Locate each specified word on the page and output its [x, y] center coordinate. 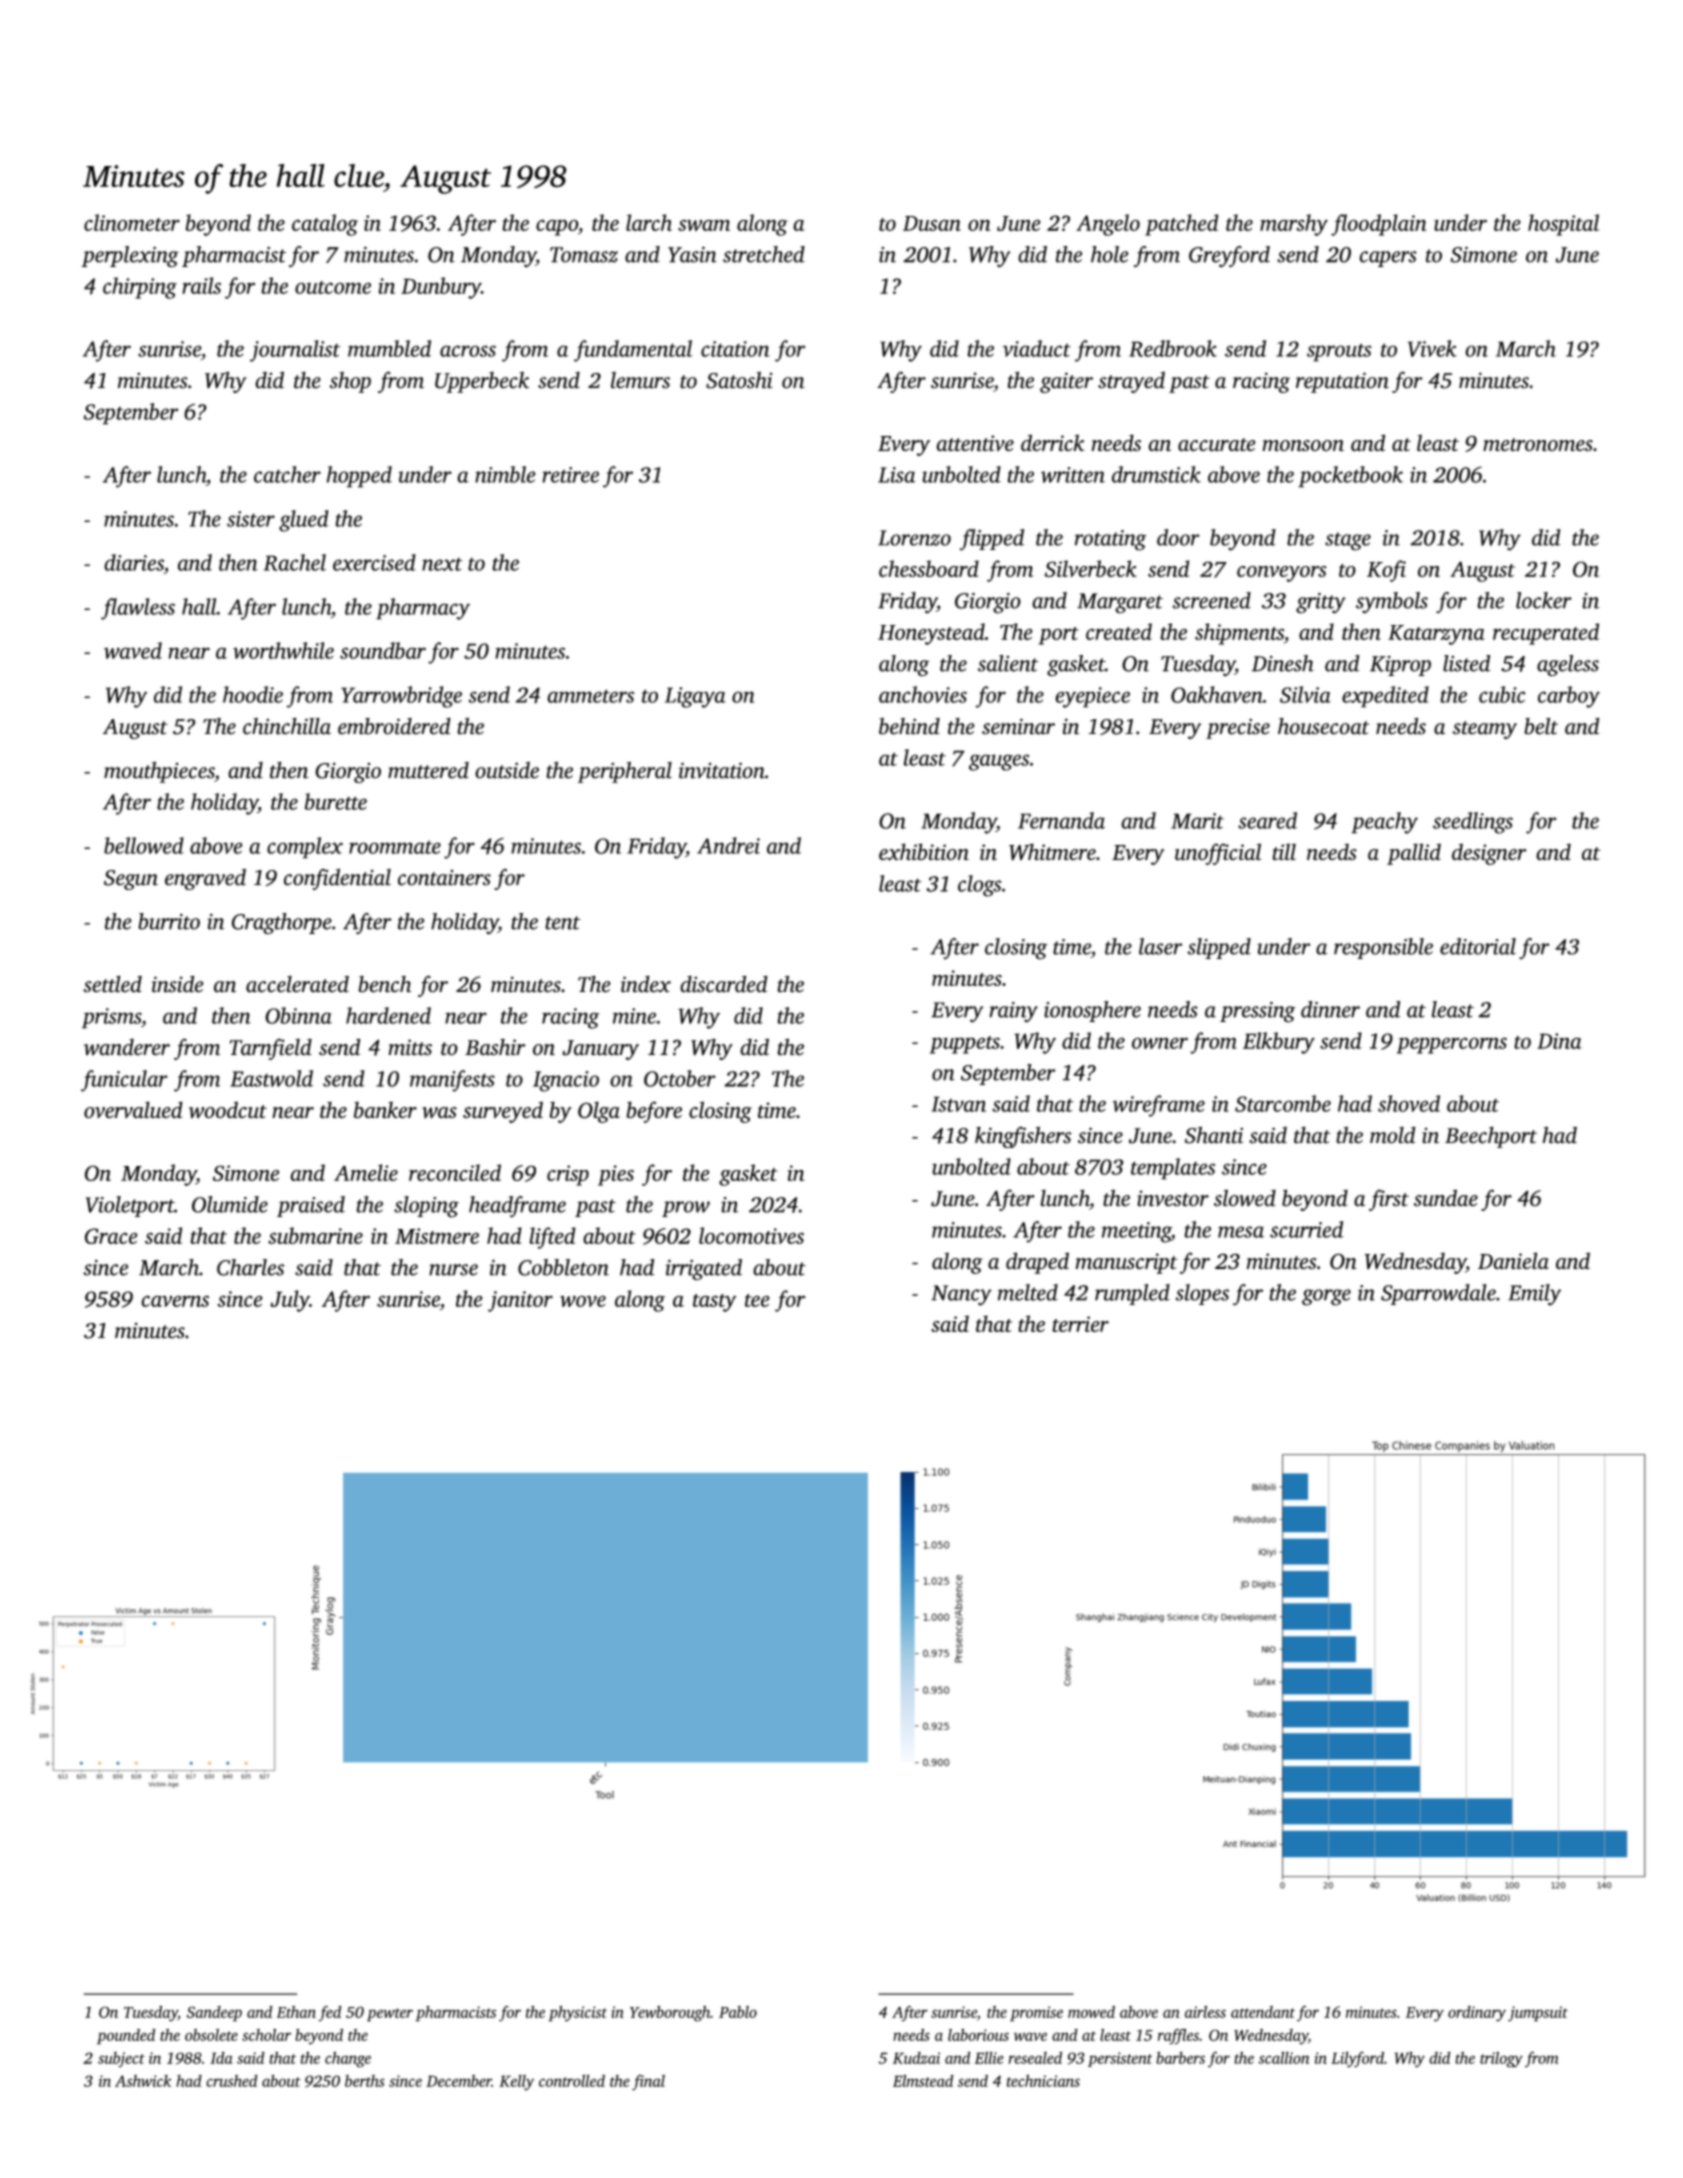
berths [365, 2081]
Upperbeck [482, 382]
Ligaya [695, 697]
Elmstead [923, 2081]
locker [1544, 600]
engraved [205, 879]
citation [735, 349]
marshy [1294, 225]
